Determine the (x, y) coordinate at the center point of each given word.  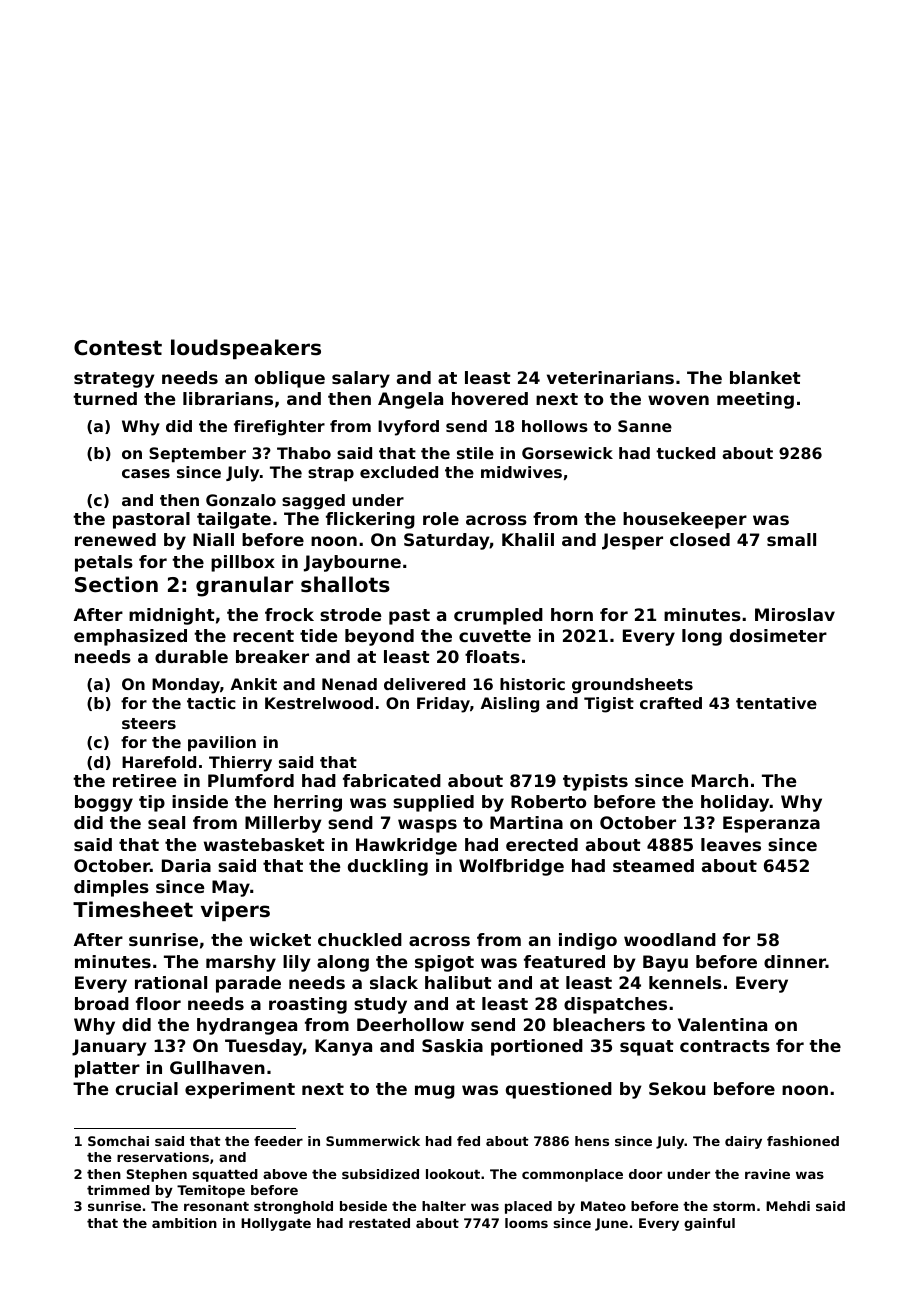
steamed (653, 865)
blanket (765, 377)
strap (331, 474)
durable (191, 656)
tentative (776, 703)
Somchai (118, 1141)
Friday (443, 705)
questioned (559, 1090)
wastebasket (264, 844)
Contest (118, 348)
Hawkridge (406, 846)
